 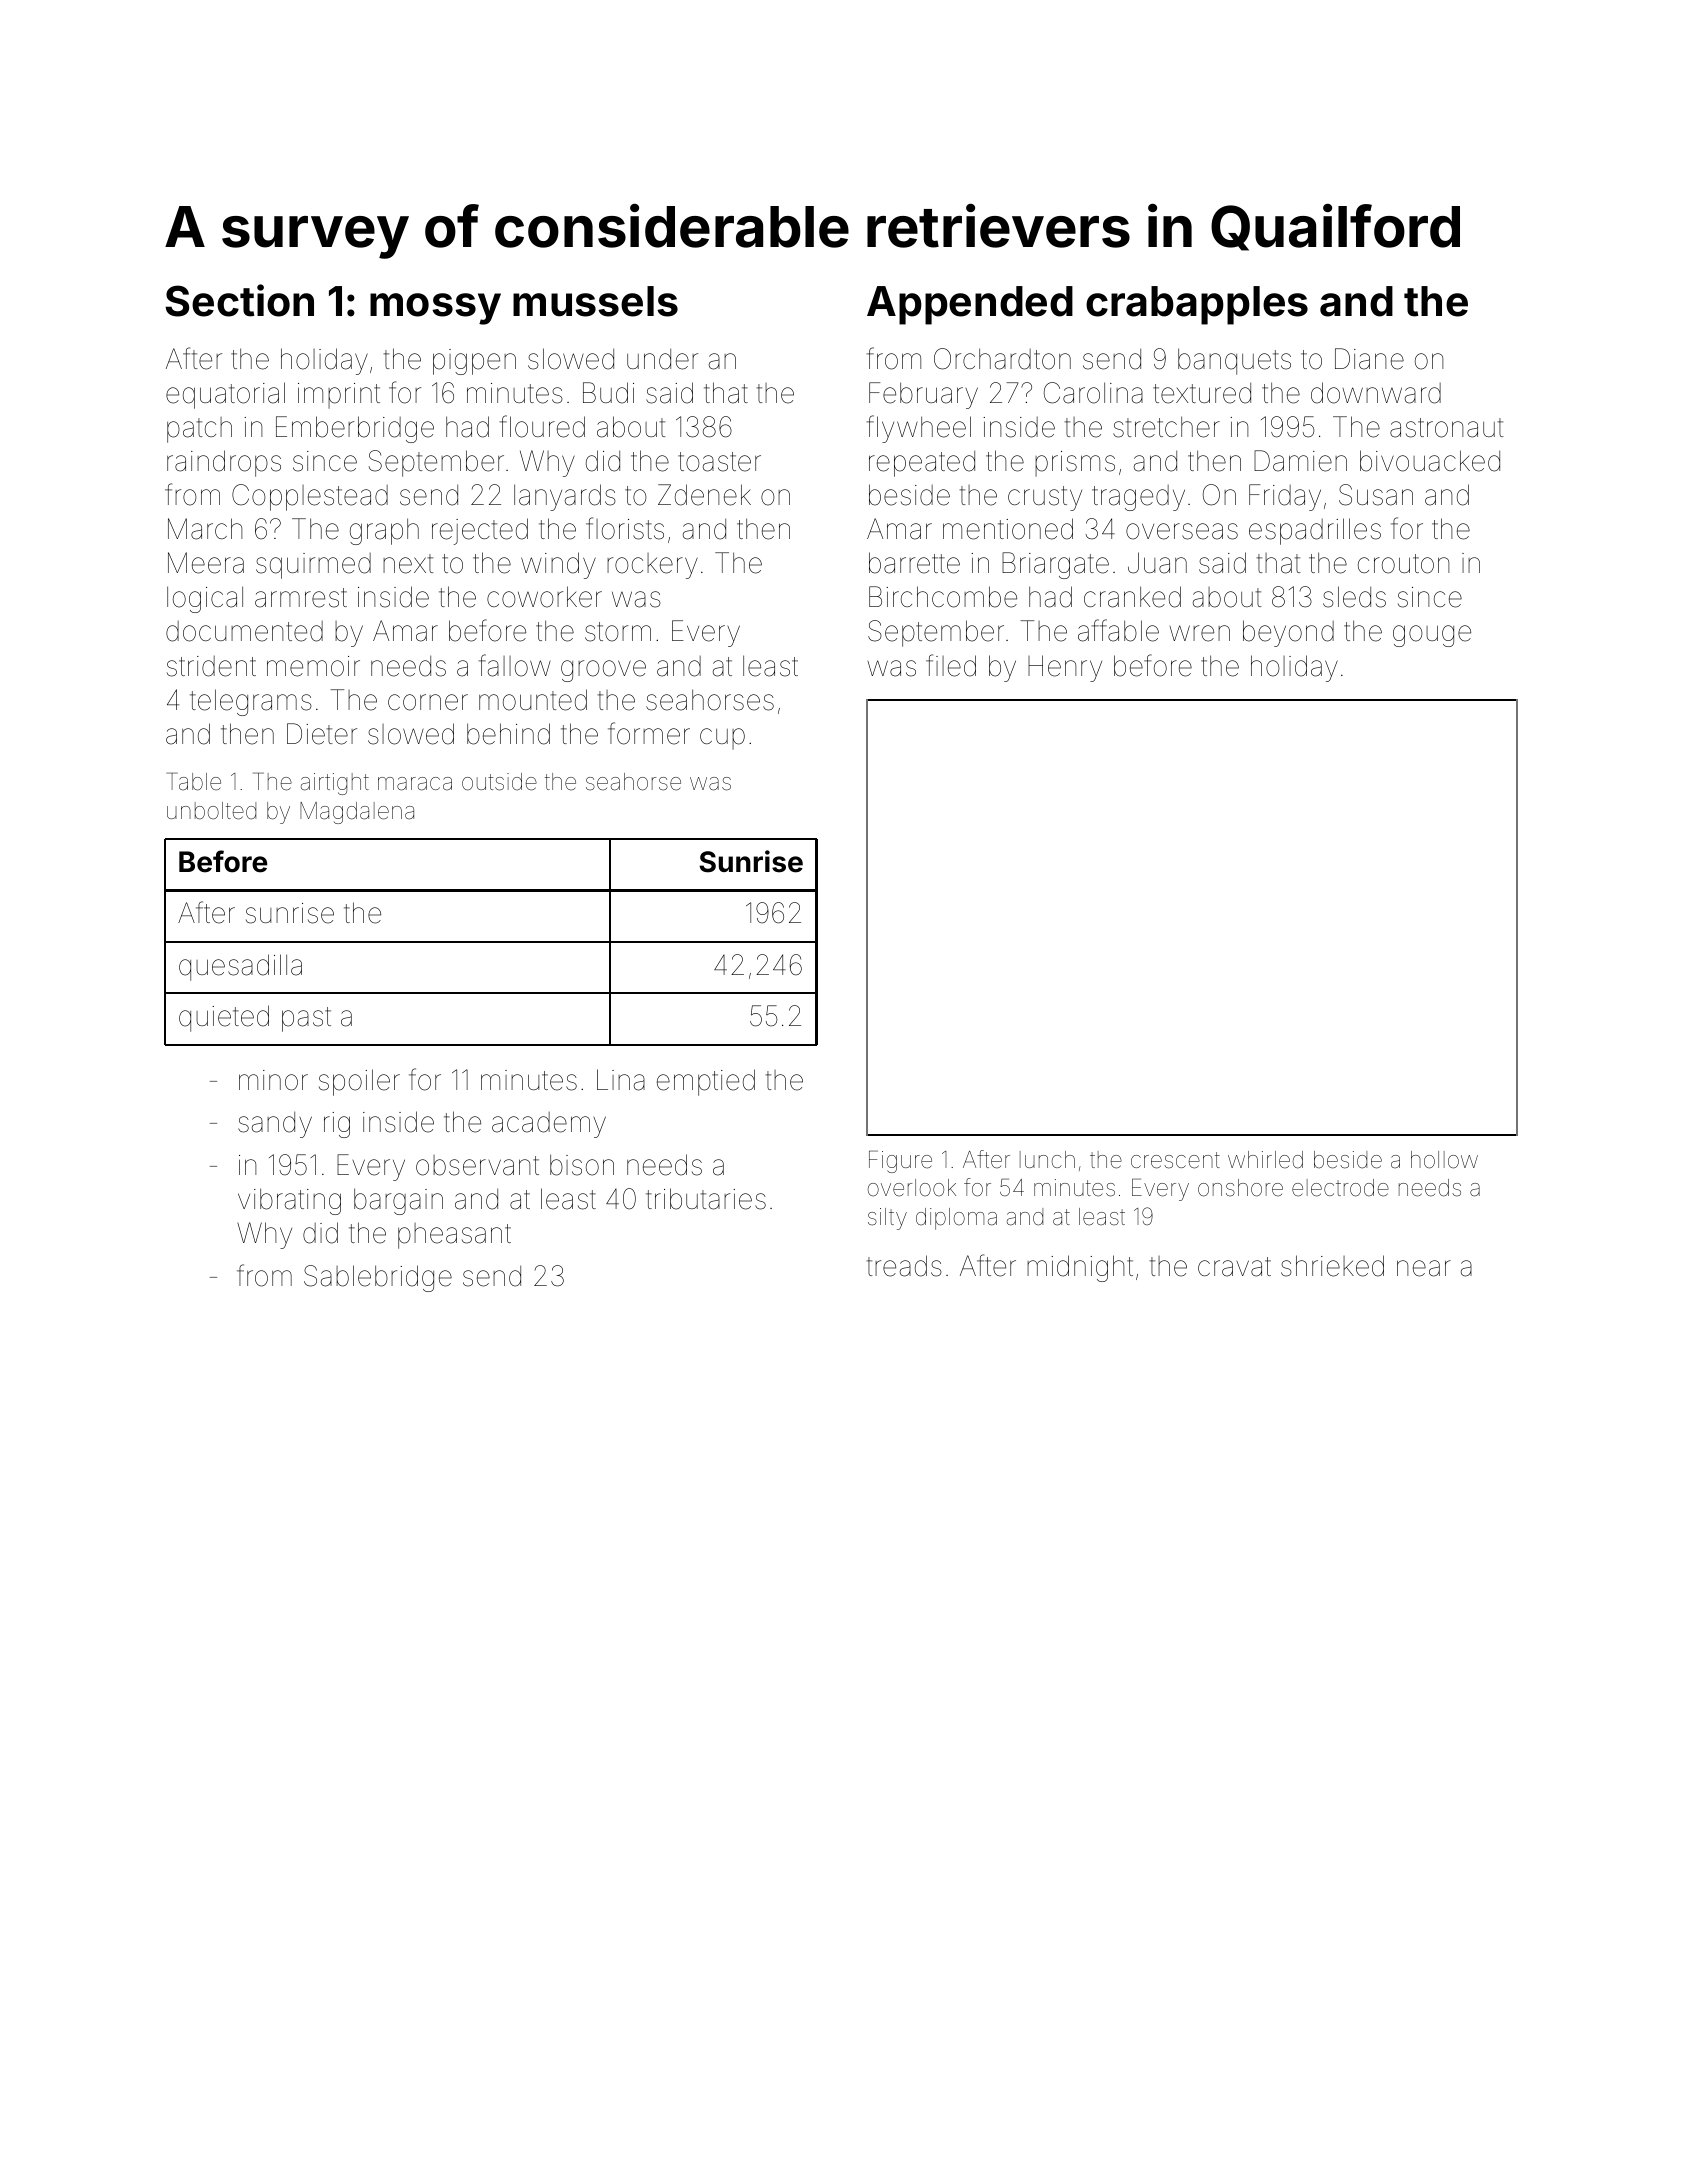 What do you see at coordinates (240, 967) in the screenshot?
I see `quesadilla` at bounding box center [240, 967].
